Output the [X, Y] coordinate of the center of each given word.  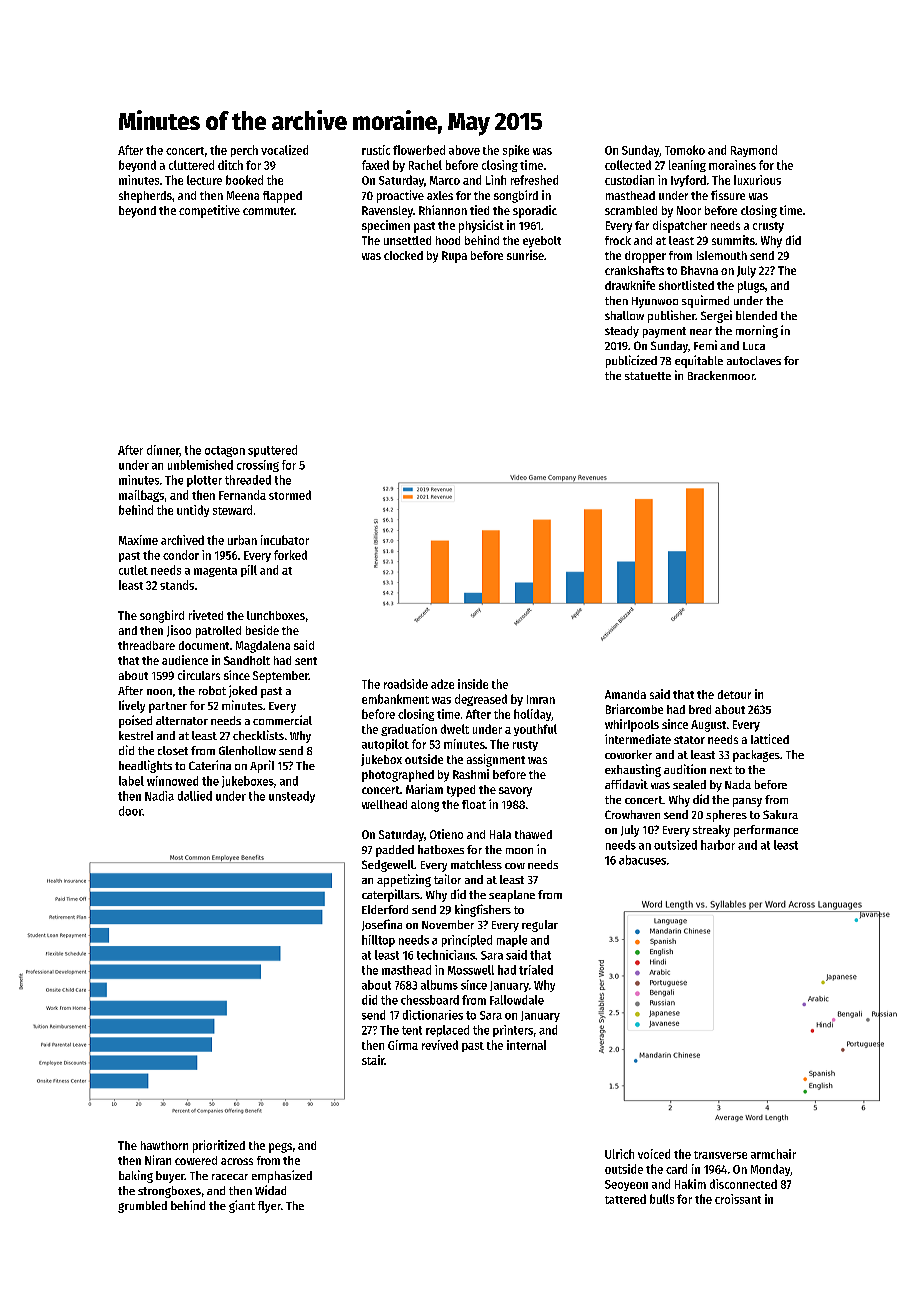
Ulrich [619, 1154]
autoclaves [754, 360]
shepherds [145, 197]
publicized [631, 361]
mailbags [141, 496]
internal [526, 1045]
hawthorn [164, 1145]
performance [766, 831]
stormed [290, 495]
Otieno [446, 834]
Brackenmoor [721, 375]
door [130, 811]
